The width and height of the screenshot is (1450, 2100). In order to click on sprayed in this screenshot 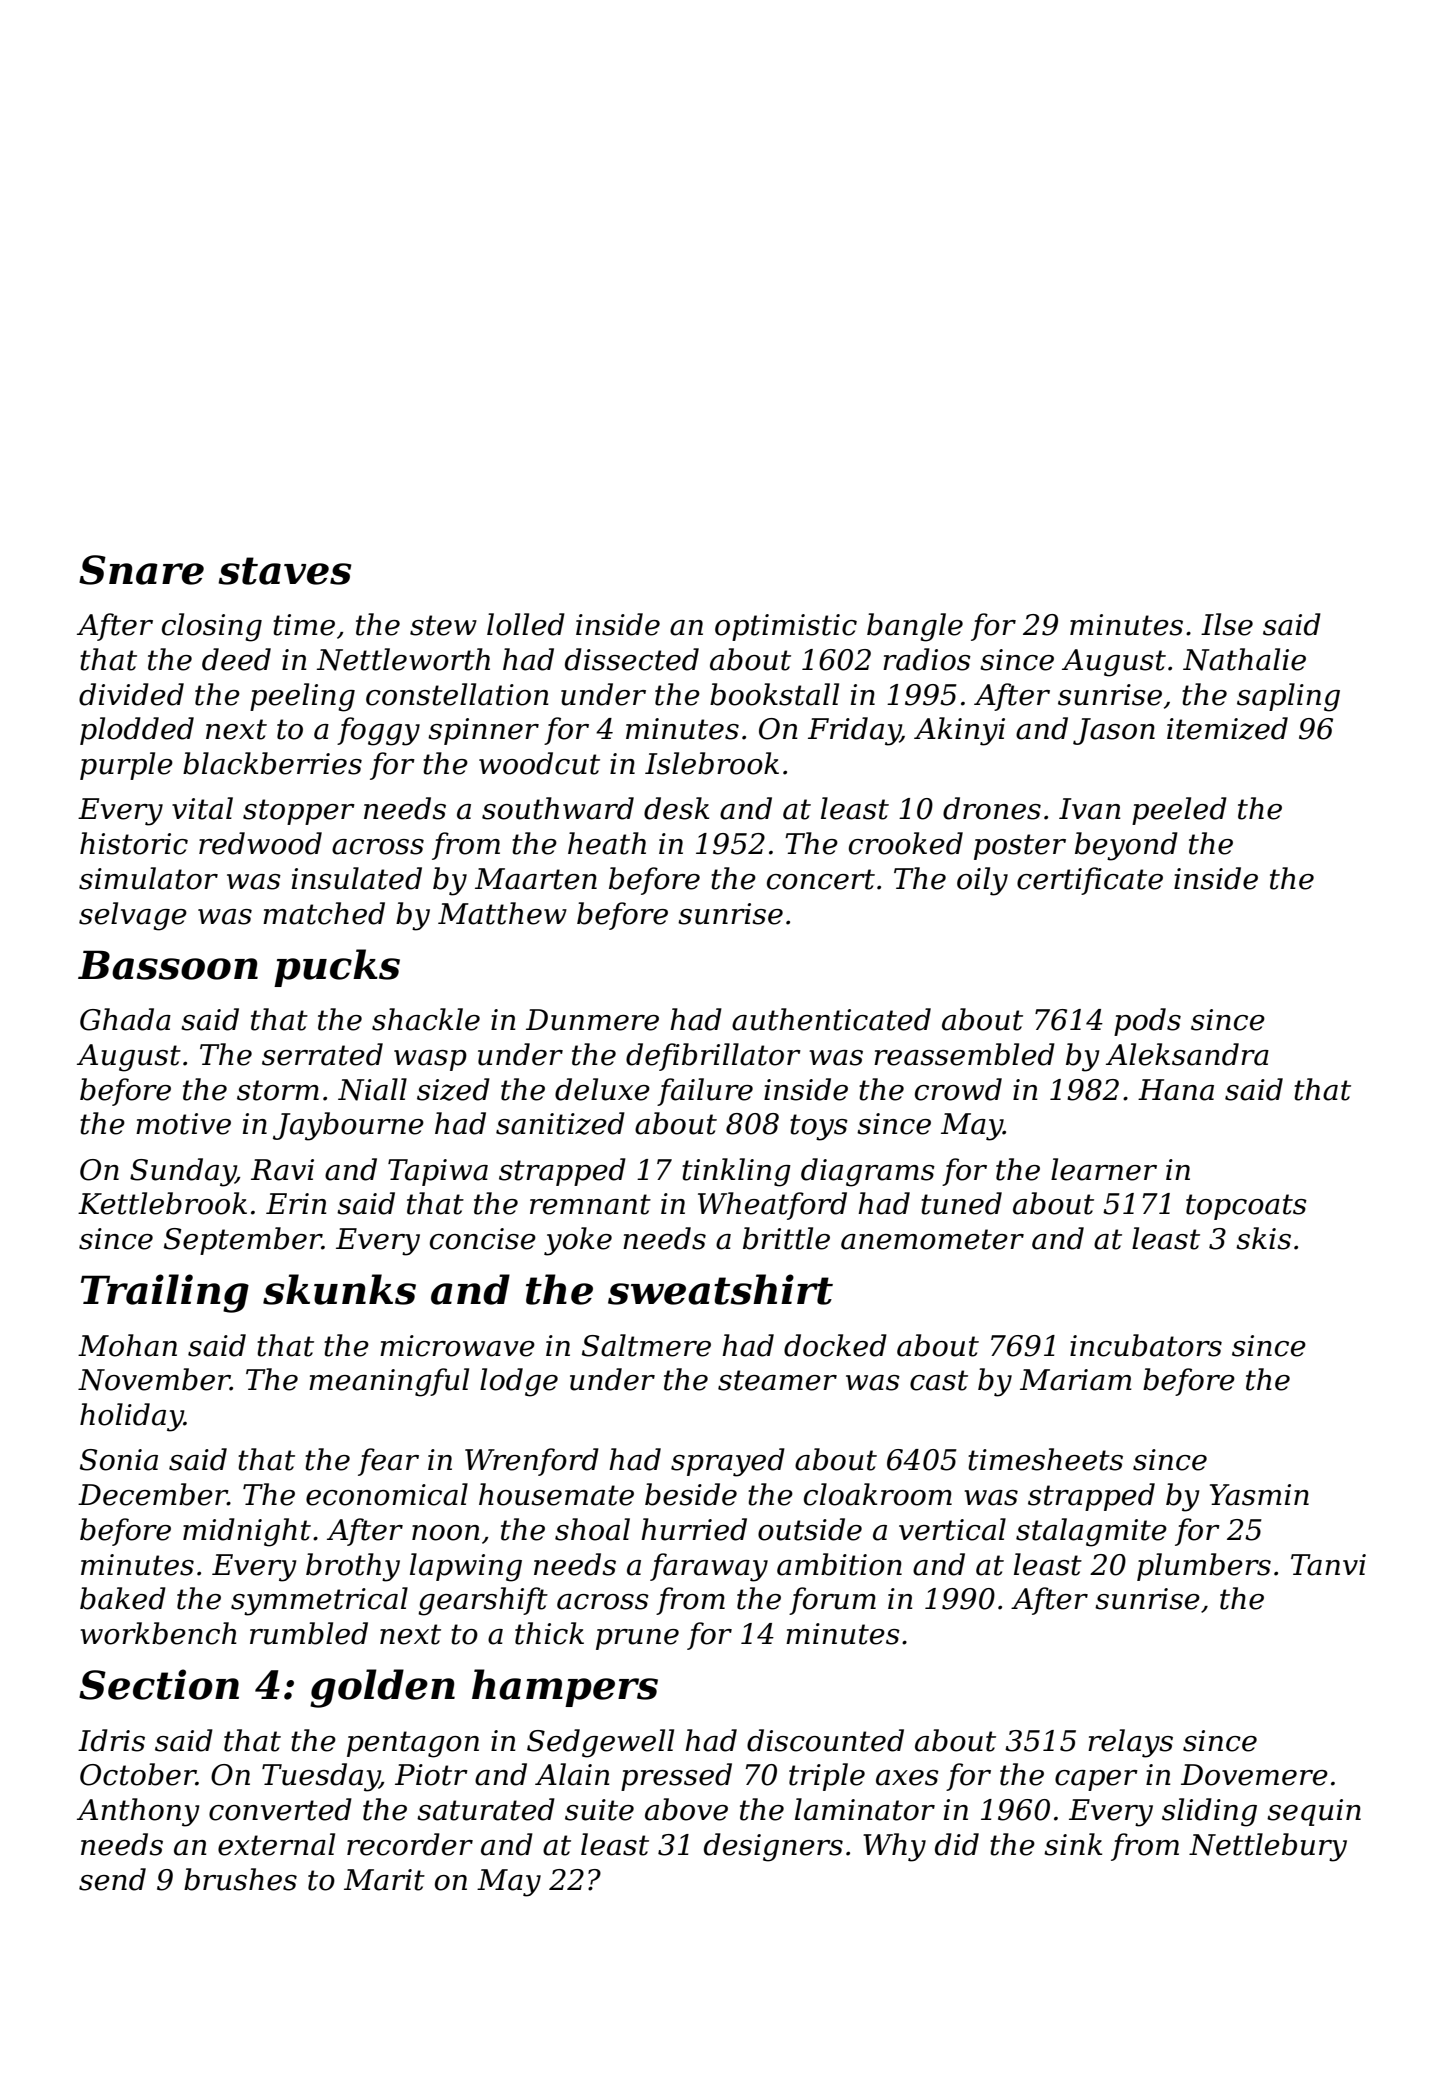, I will do `click(728, 1462)`.
